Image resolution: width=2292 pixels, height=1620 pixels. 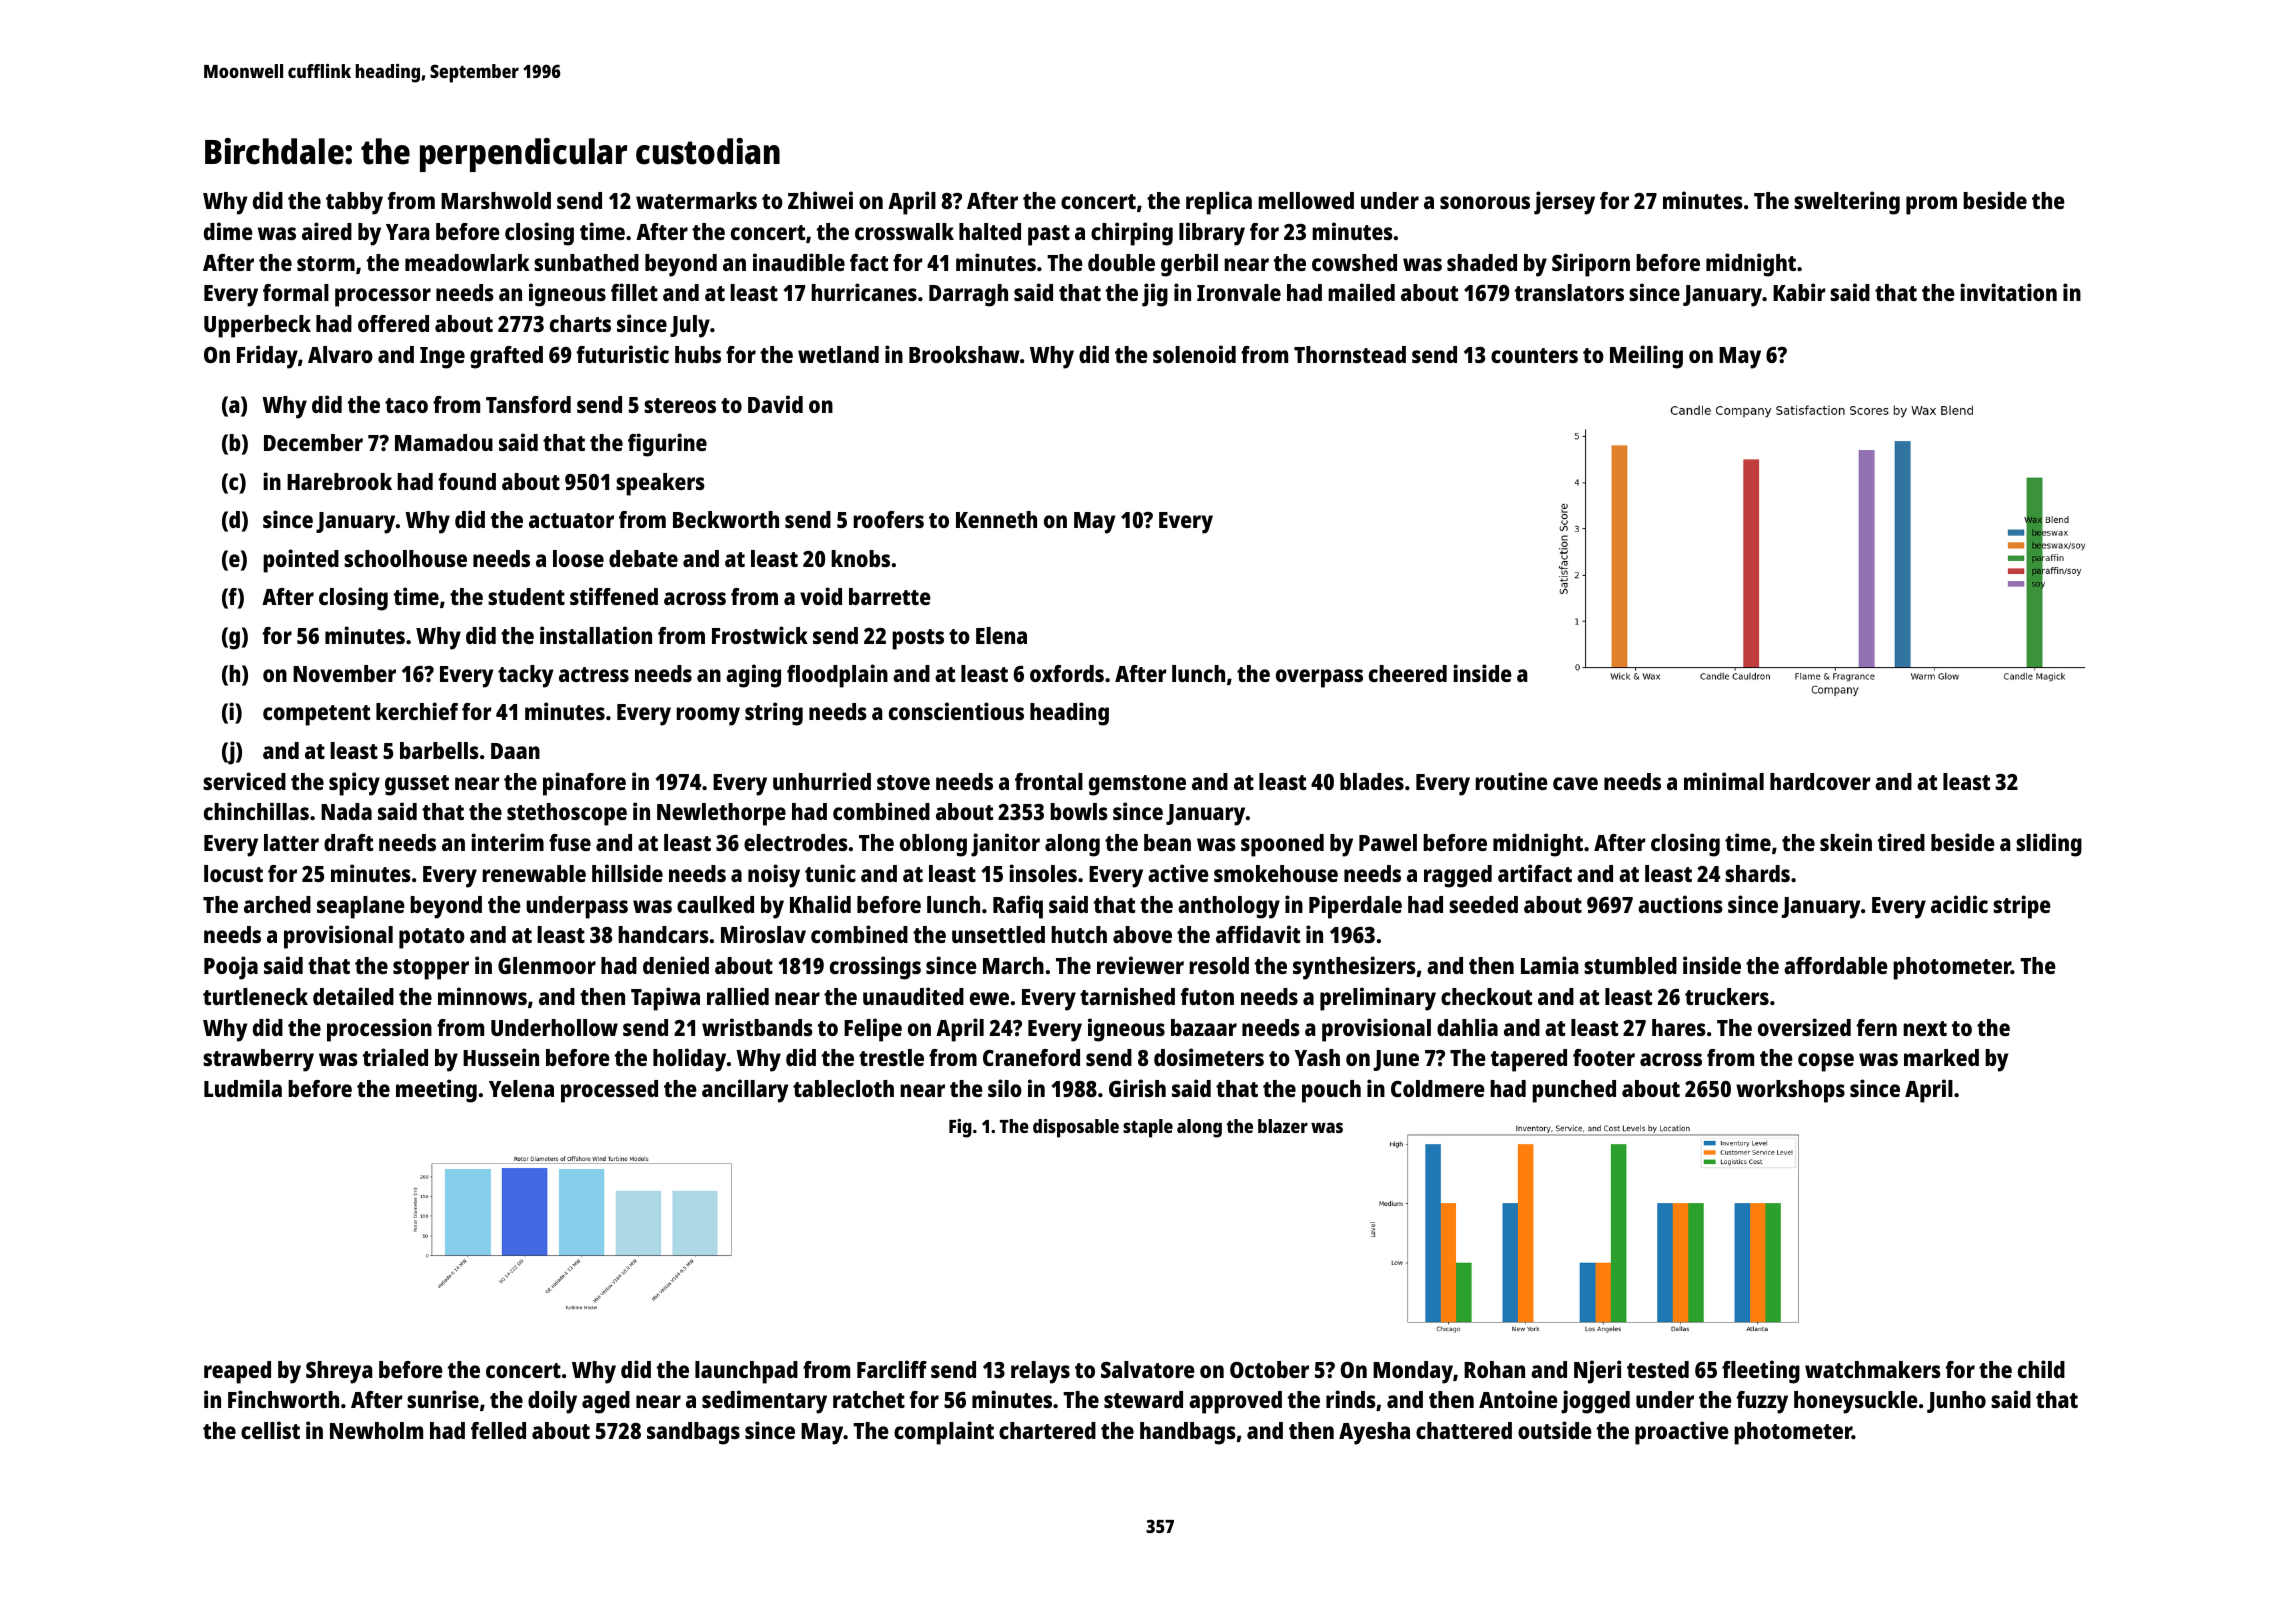 What do you see at coordinates (2008, 292) in the screenshot?
I see `invitation` at bounding box center [2008, 292].
